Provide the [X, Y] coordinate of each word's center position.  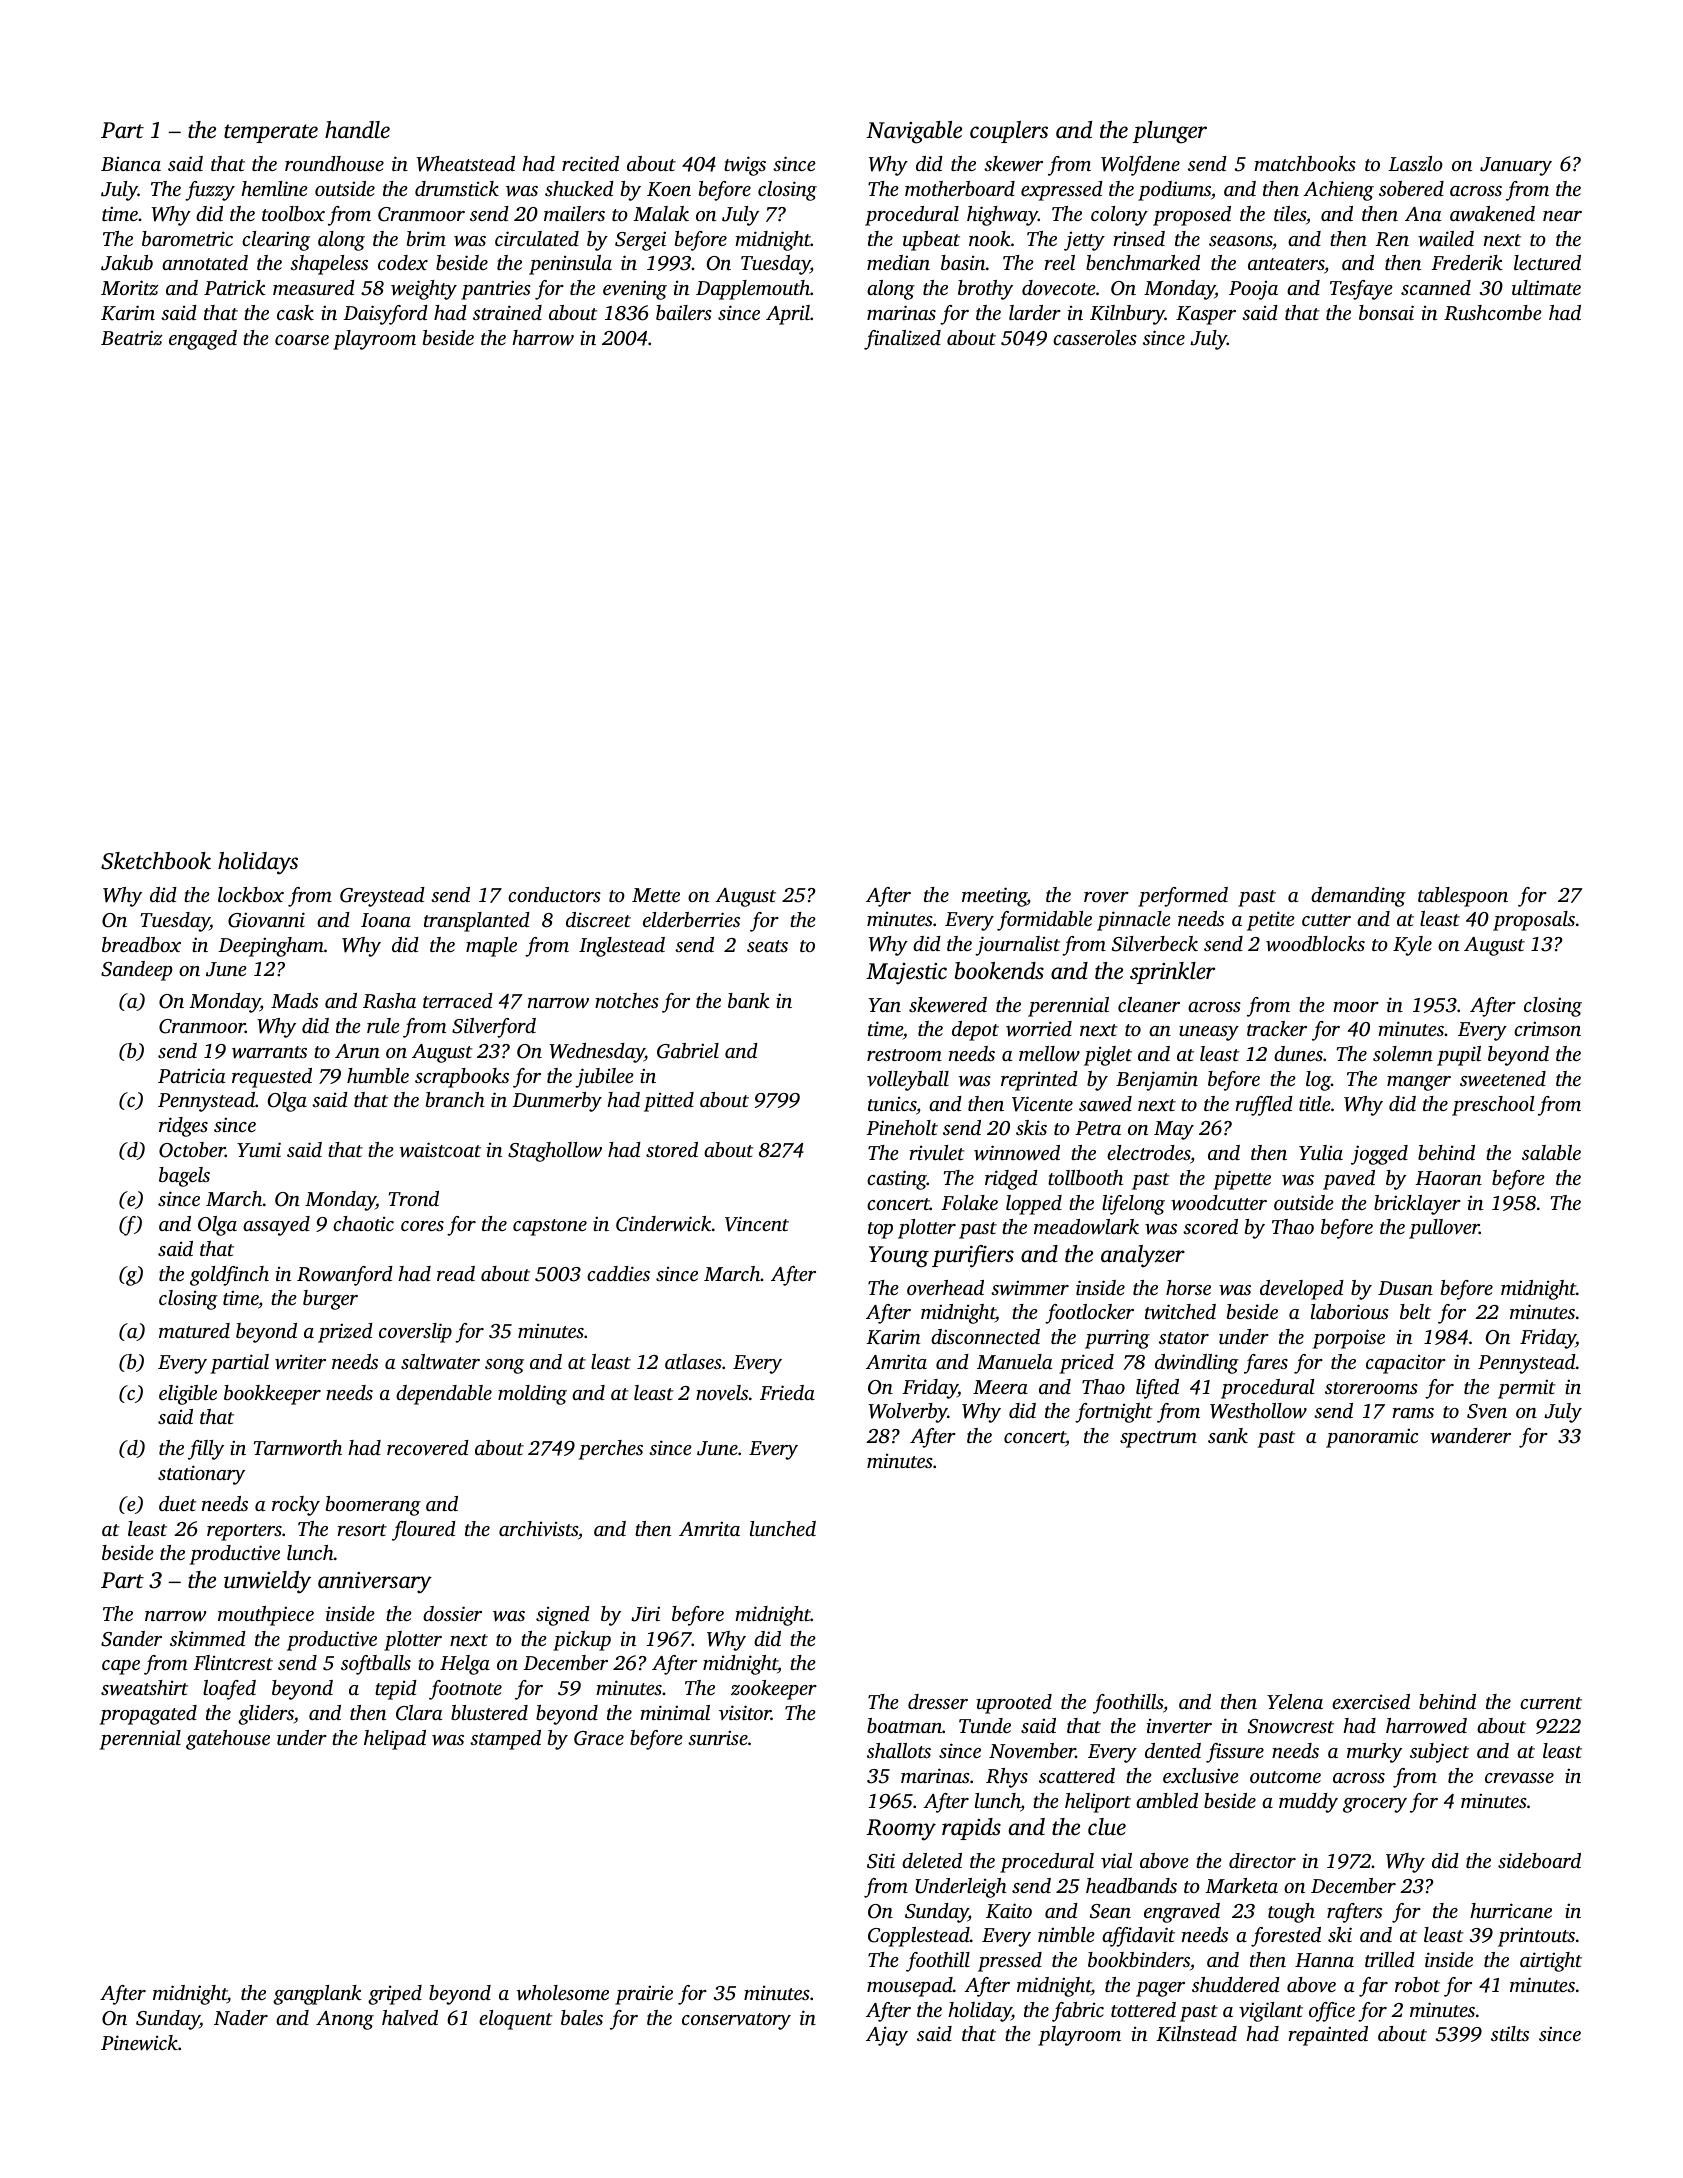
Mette [656, 895]
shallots [899, 1750]
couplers [1009, 132]
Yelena [1295, 1701]
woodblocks [1315, 944]
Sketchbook [156, 861]
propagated [148, 1715]
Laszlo [1415, 163]
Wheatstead [466, 164]
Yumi [259, 1149]
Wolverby [908, 1413]
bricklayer [1417, 1205]
